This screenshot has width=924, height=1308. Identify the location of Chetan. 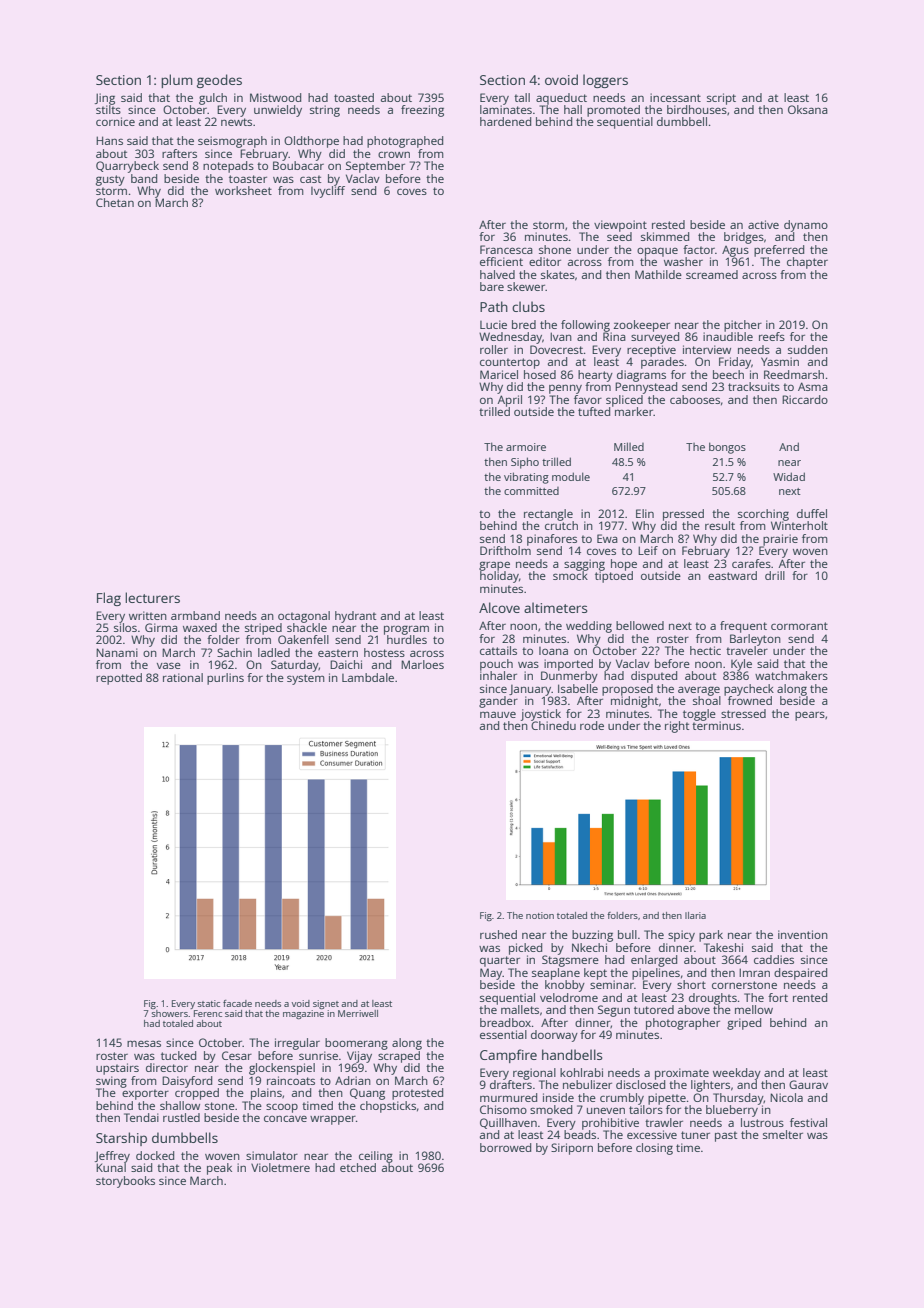
(115, 202).
